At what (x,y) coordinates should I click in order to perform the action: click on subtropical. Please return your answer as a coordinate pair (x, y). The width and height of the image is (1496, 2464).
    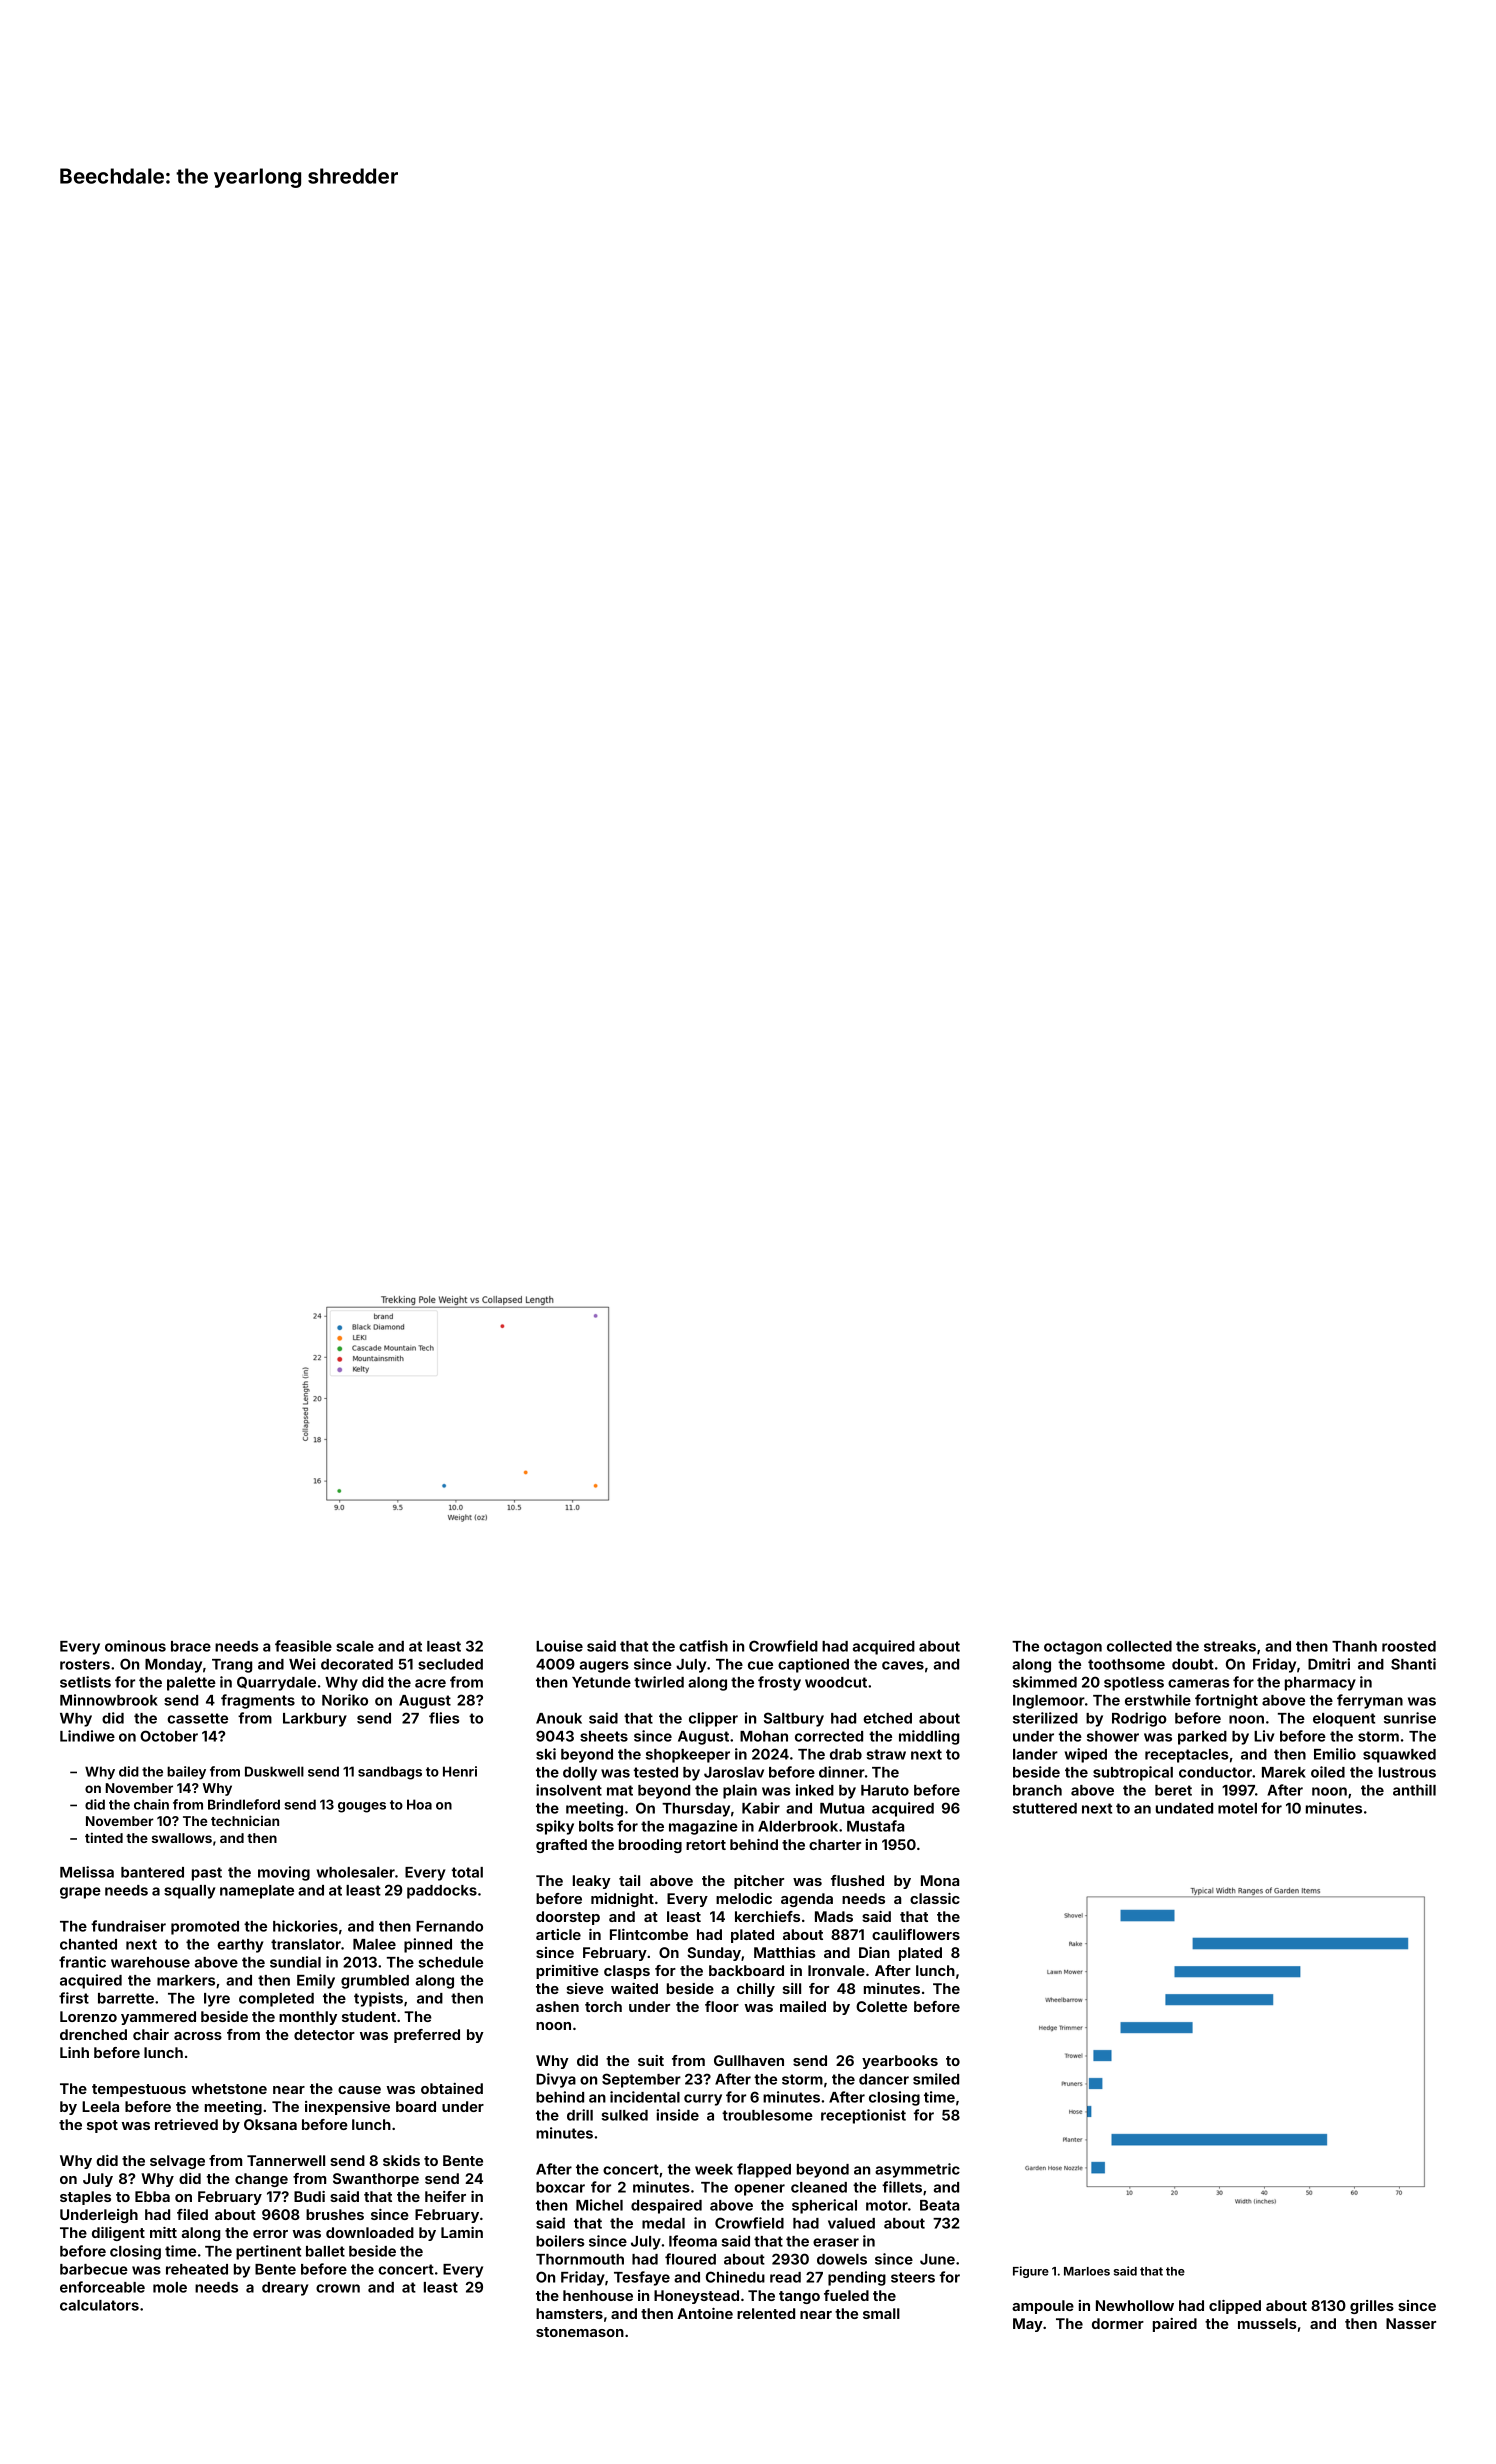
    Looking at the image, I should click on (1133, 1773).
